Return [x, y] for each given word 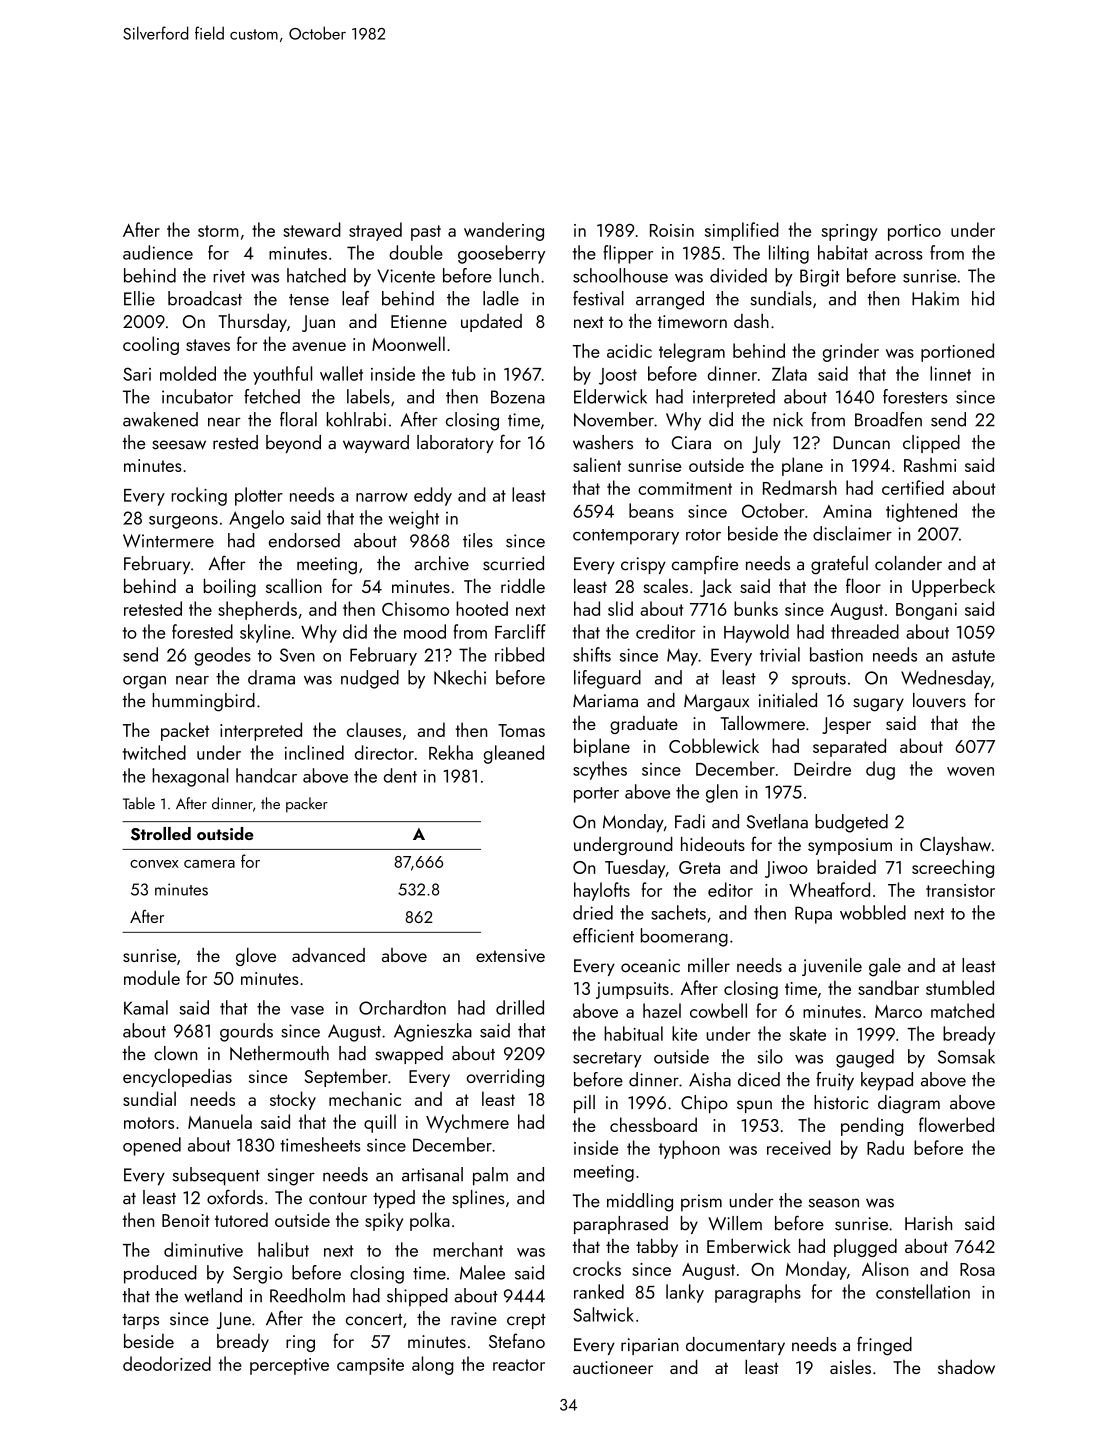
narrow [382, 497]
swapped [409, 1055]
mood [425, 631]
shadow [966, 1366]
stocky [293, 1100]
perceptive [289, 1366]
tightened [921, 512]
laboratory [455, 444]
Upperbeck [953, 587]
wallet [341, 373]
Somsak [966, 1056]
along [433, 1365]
